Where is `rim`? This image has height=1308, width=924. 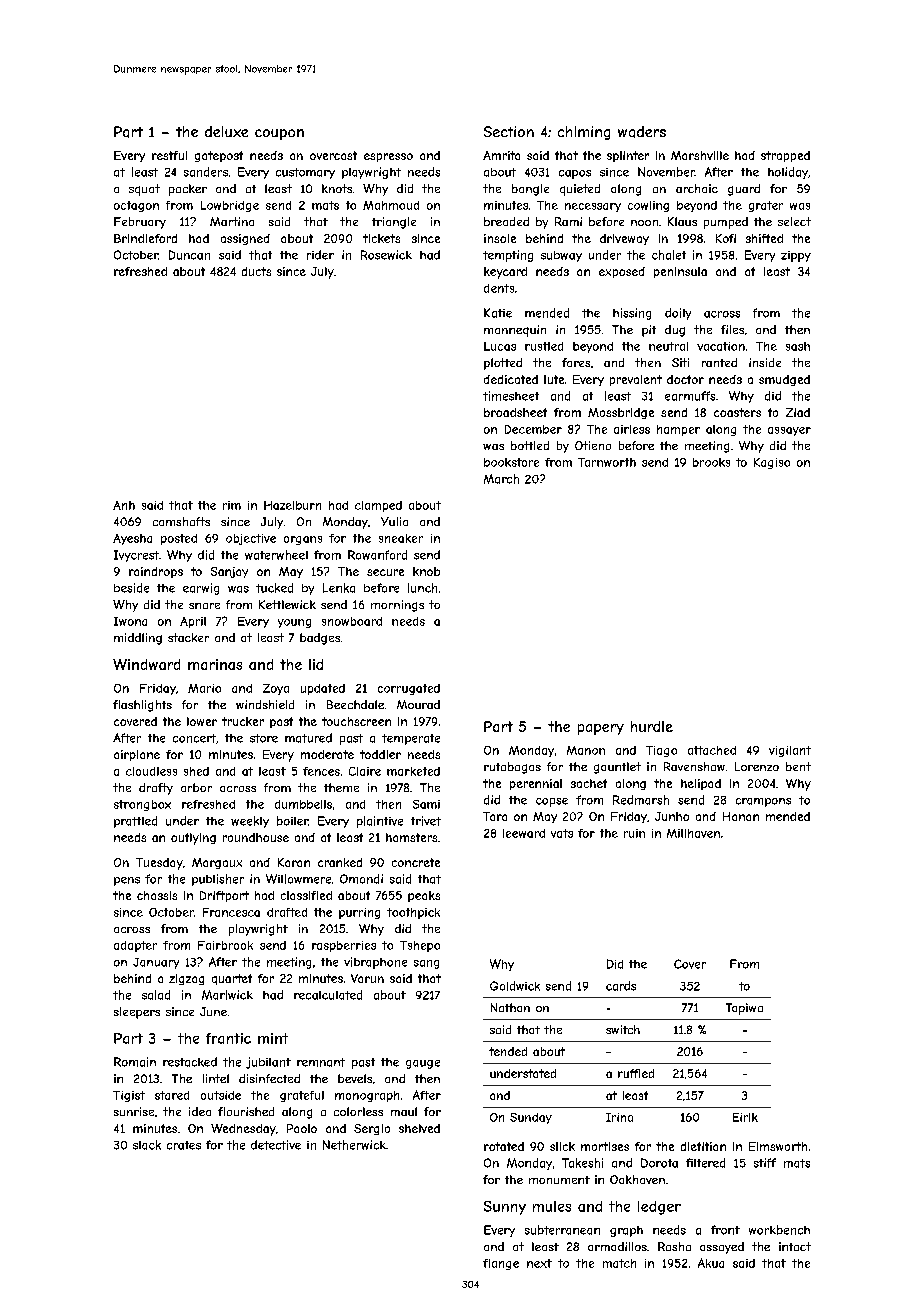
rim is located at coordinates (232, 505).
